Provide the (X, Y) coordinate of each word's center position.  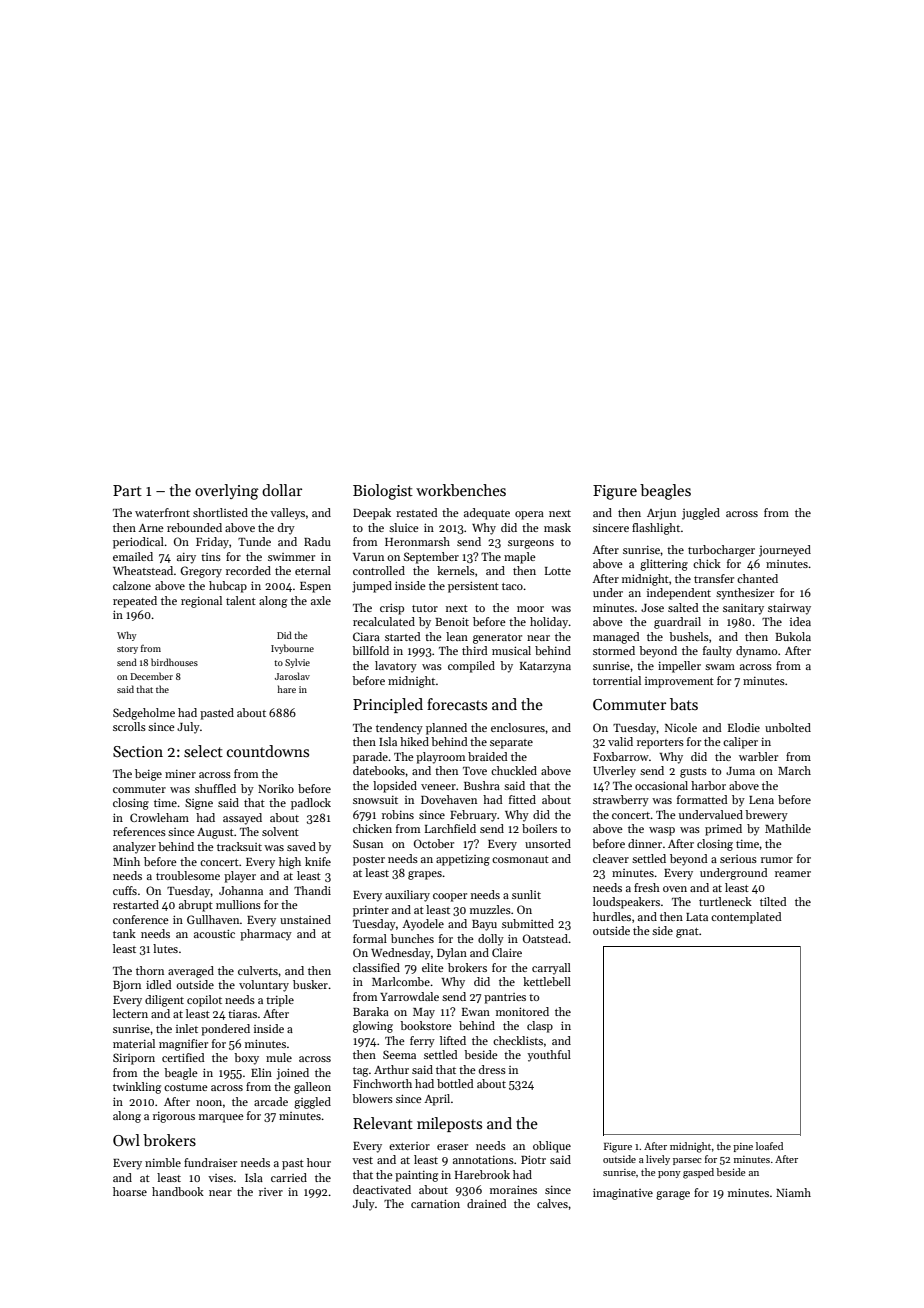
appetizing (463, 860)
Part (127, 490)
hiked (414, 741)
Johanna (241, 890)
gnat (687, 933)
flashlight (656, 529)
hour (319, 1162)
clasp (540, 1027)
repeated (135, 602)
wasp (662, 831)
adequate (487, 514)
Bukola (793, 636)
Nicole (681, 727)
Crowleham (159, 817)
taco (512, 586)
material (134, 1043)
